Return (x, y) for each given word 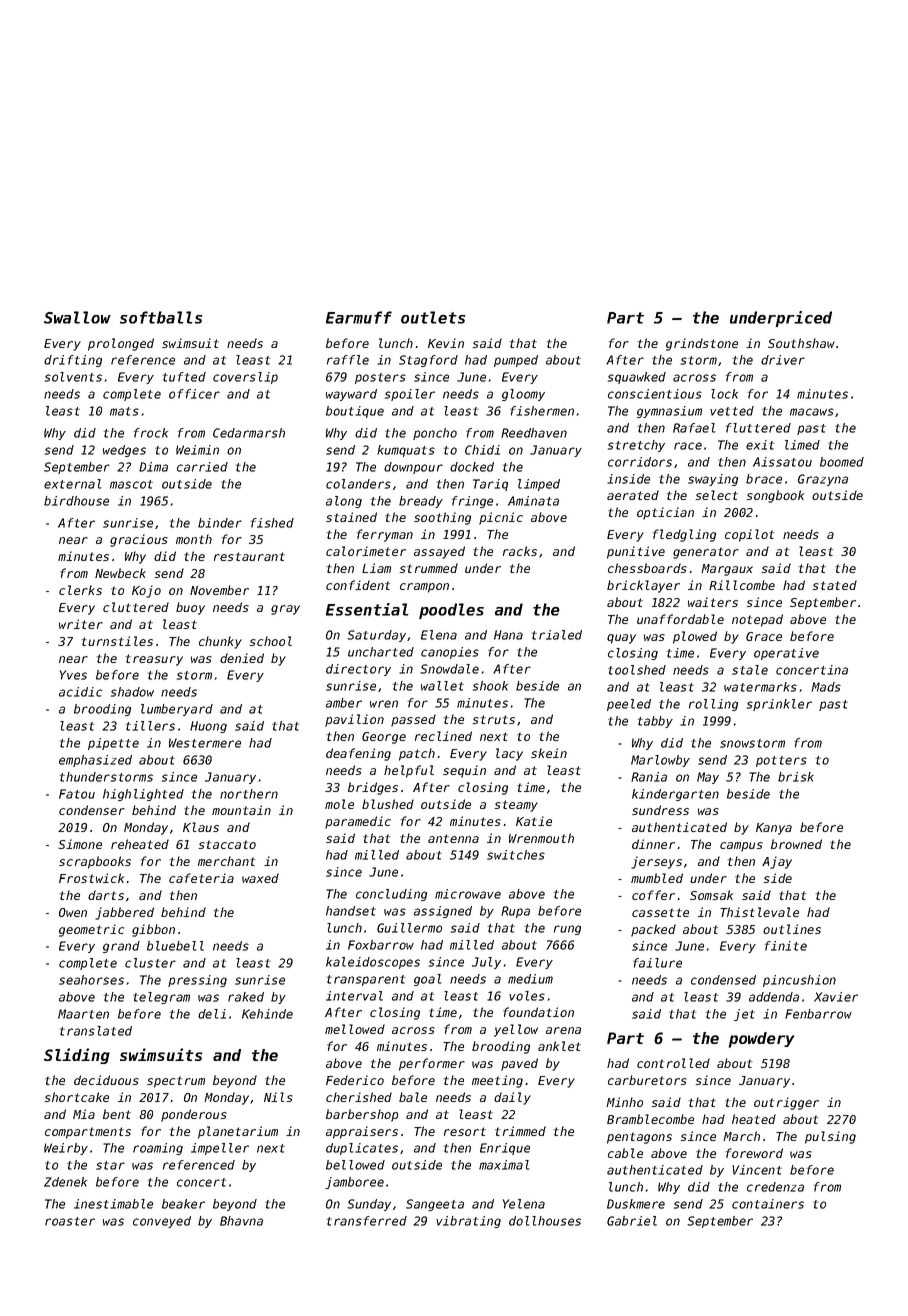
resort (465, 1131)
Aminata (533, 501)
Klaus (201, 827)
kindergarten (675, 795)
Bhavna (241, 1221)
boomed (842, 462)
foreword (754, 1153)
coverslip (245, 378)
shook (490, 686)
